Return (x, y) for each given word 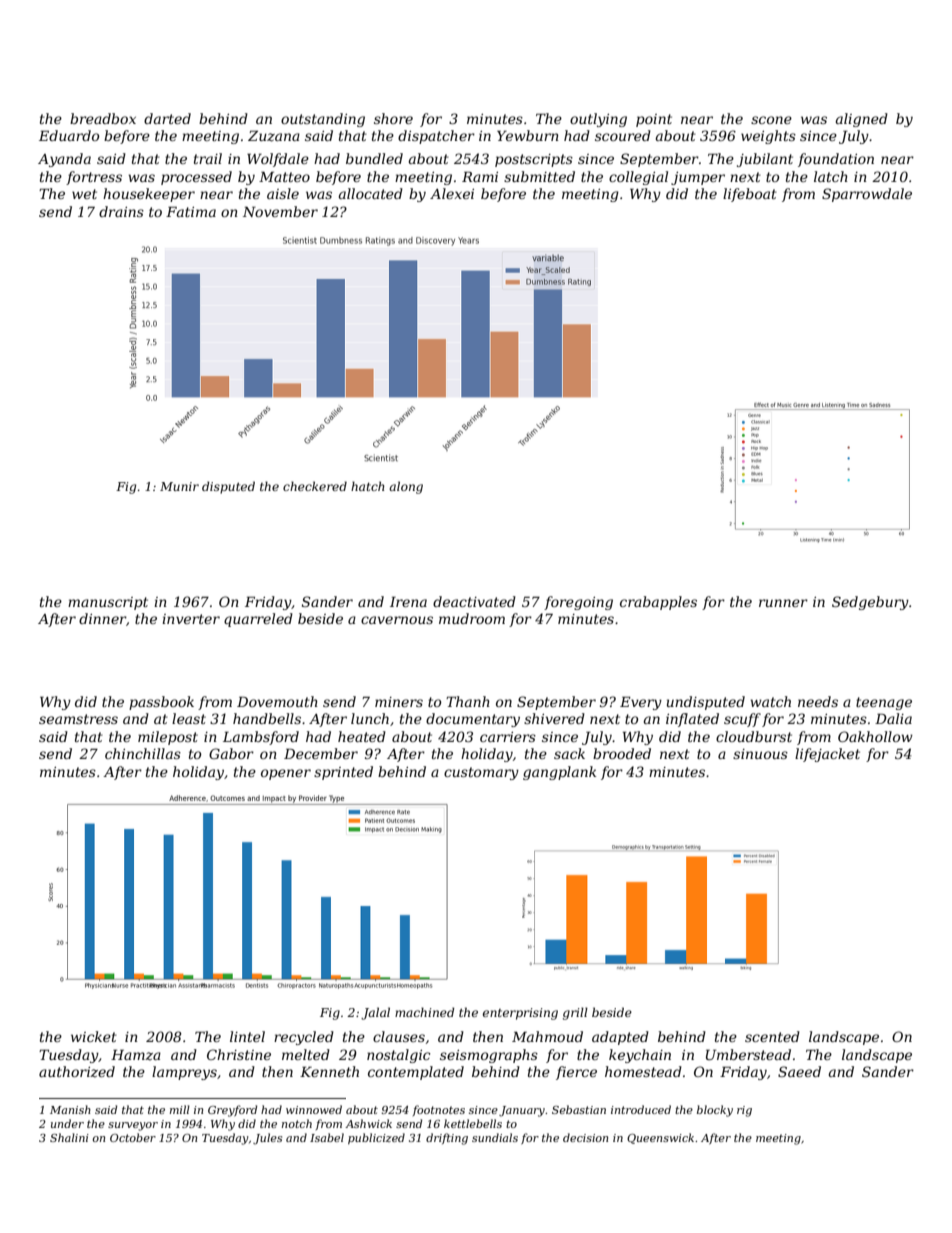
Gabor (231, 753)
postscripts (534, 160)
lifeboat (750, 195)
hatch (367, 486)
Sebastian (579, 1109)
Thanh (468, 701)
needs (818, 701)
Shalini (69, 1137)
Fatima (191, 211)
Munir (179, 486)
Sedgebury (870, 603)
